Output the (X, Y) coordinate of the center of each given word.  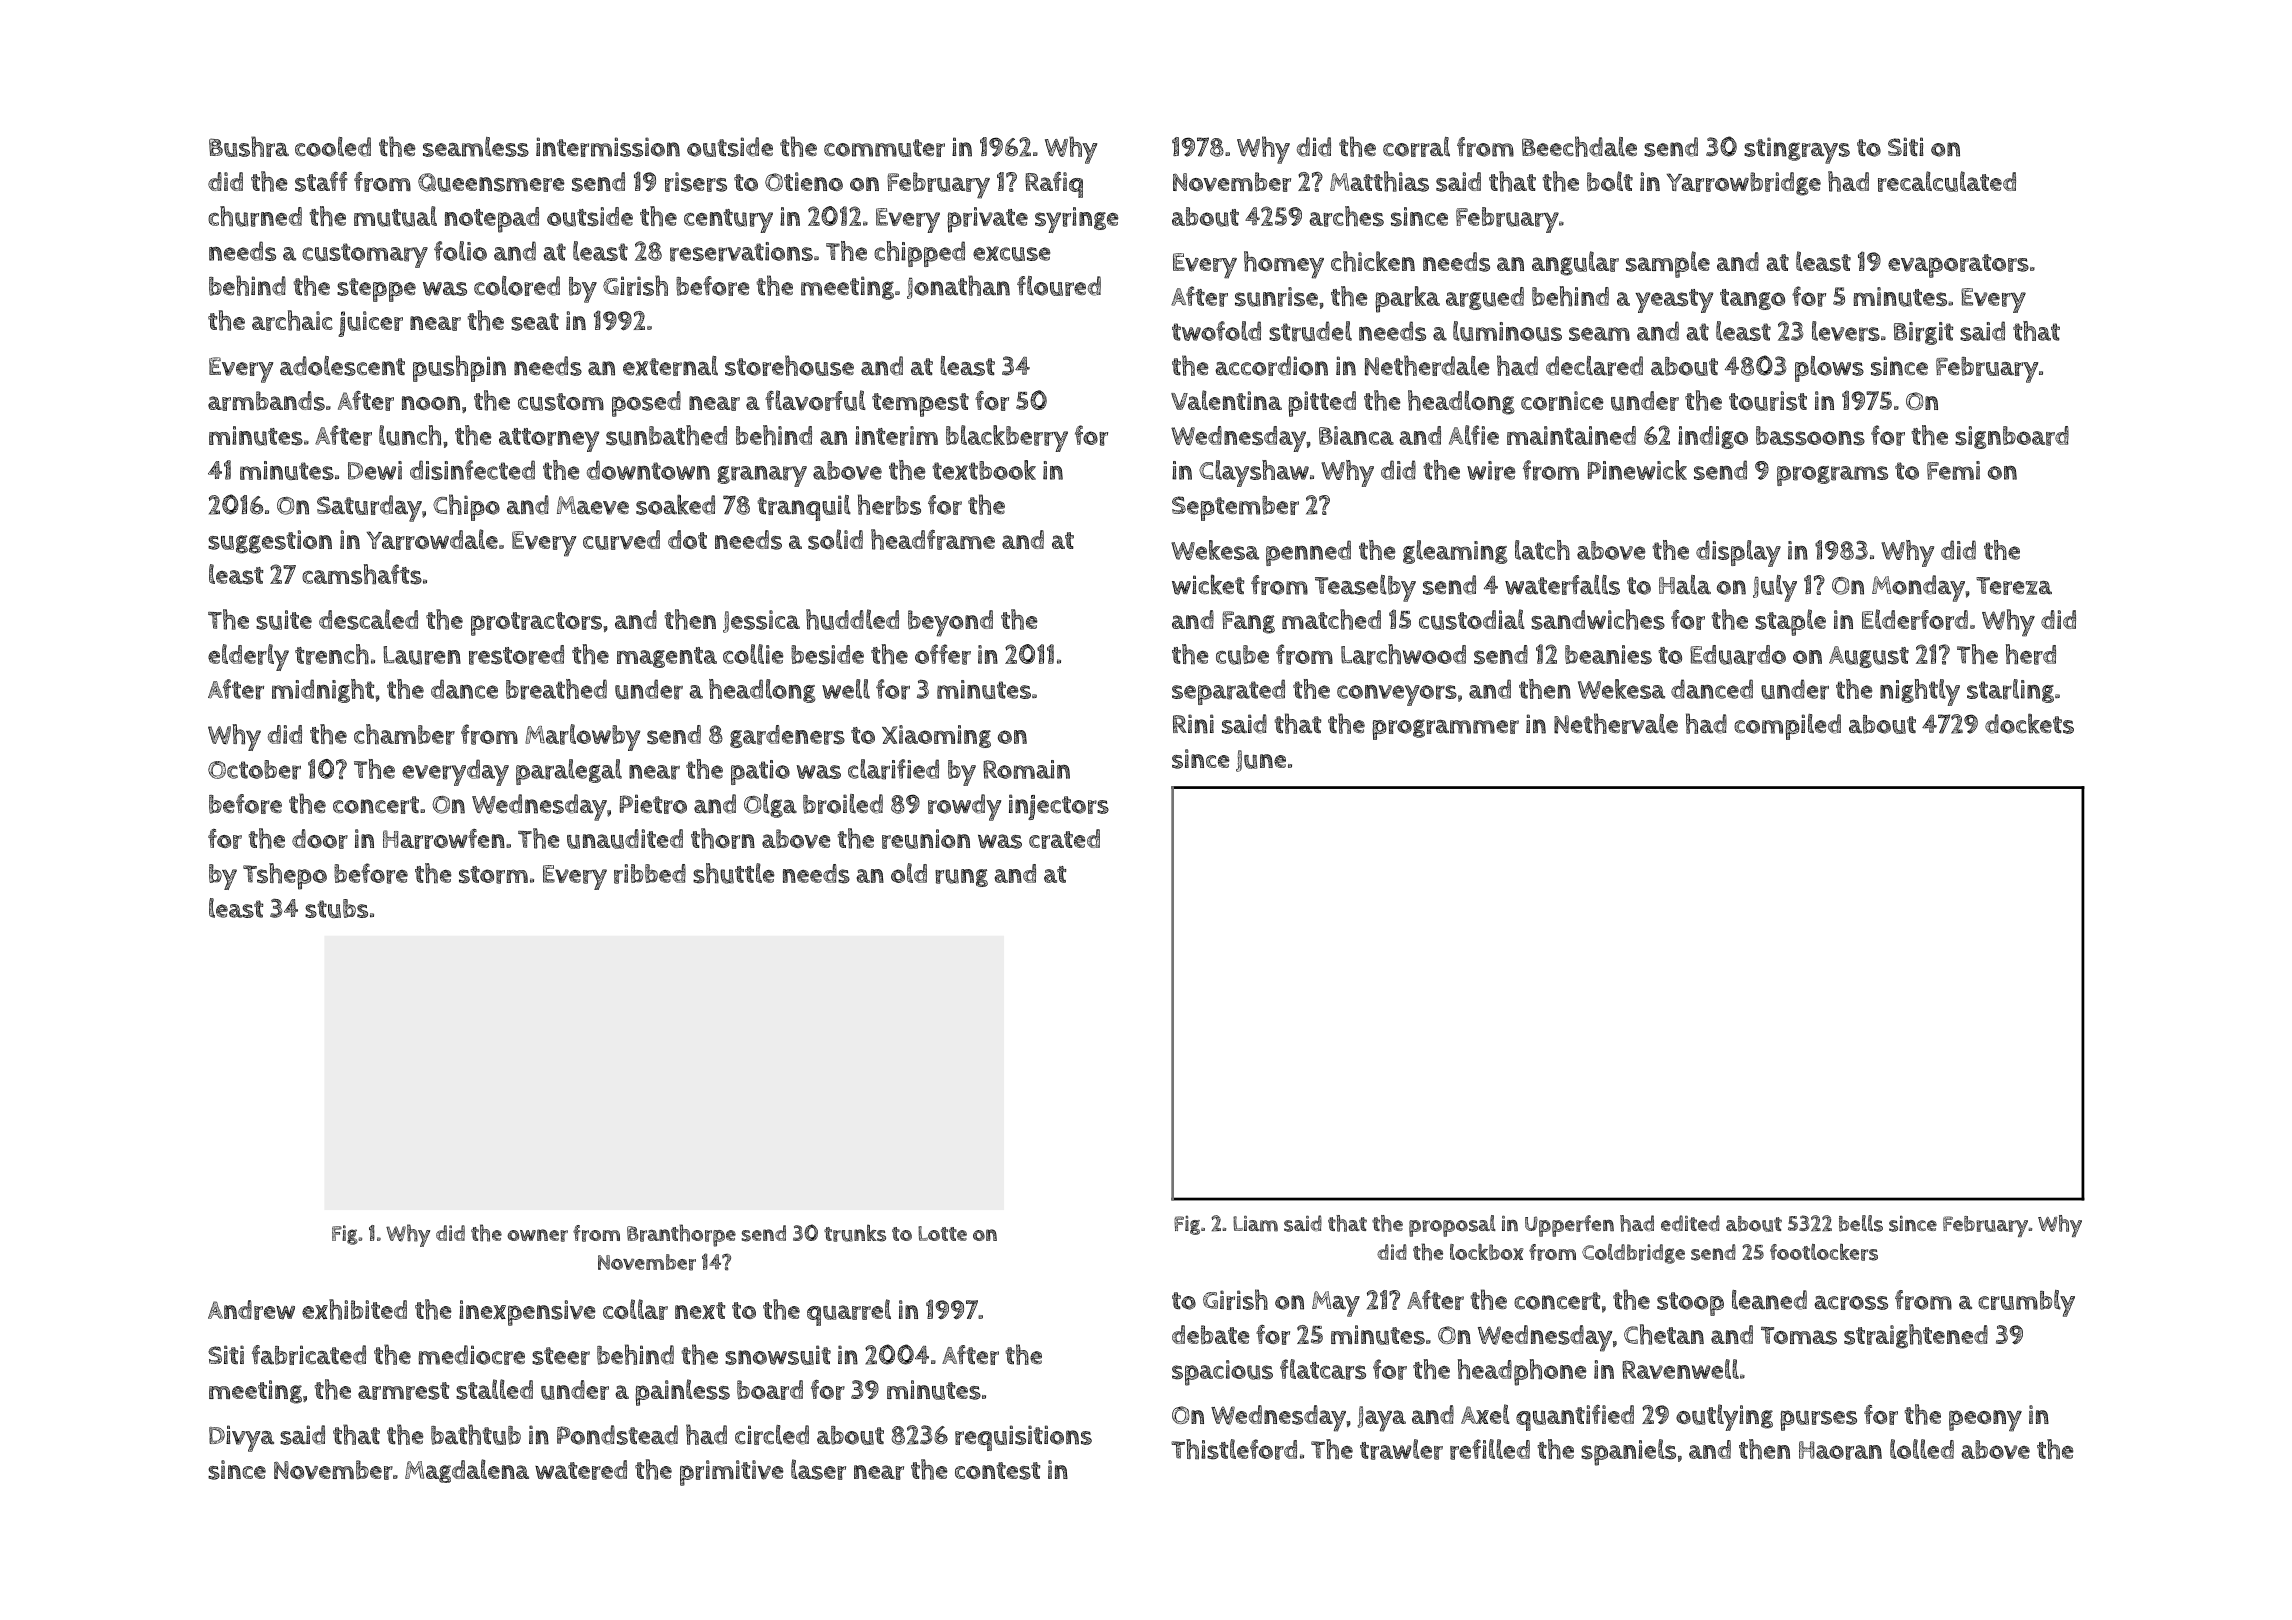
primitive (732, 1473)
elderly (248, 657)
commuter (884, 148)
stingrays (1797, 150)
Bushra (249, 146)
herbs (889, 504)
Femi (1953, 470)
